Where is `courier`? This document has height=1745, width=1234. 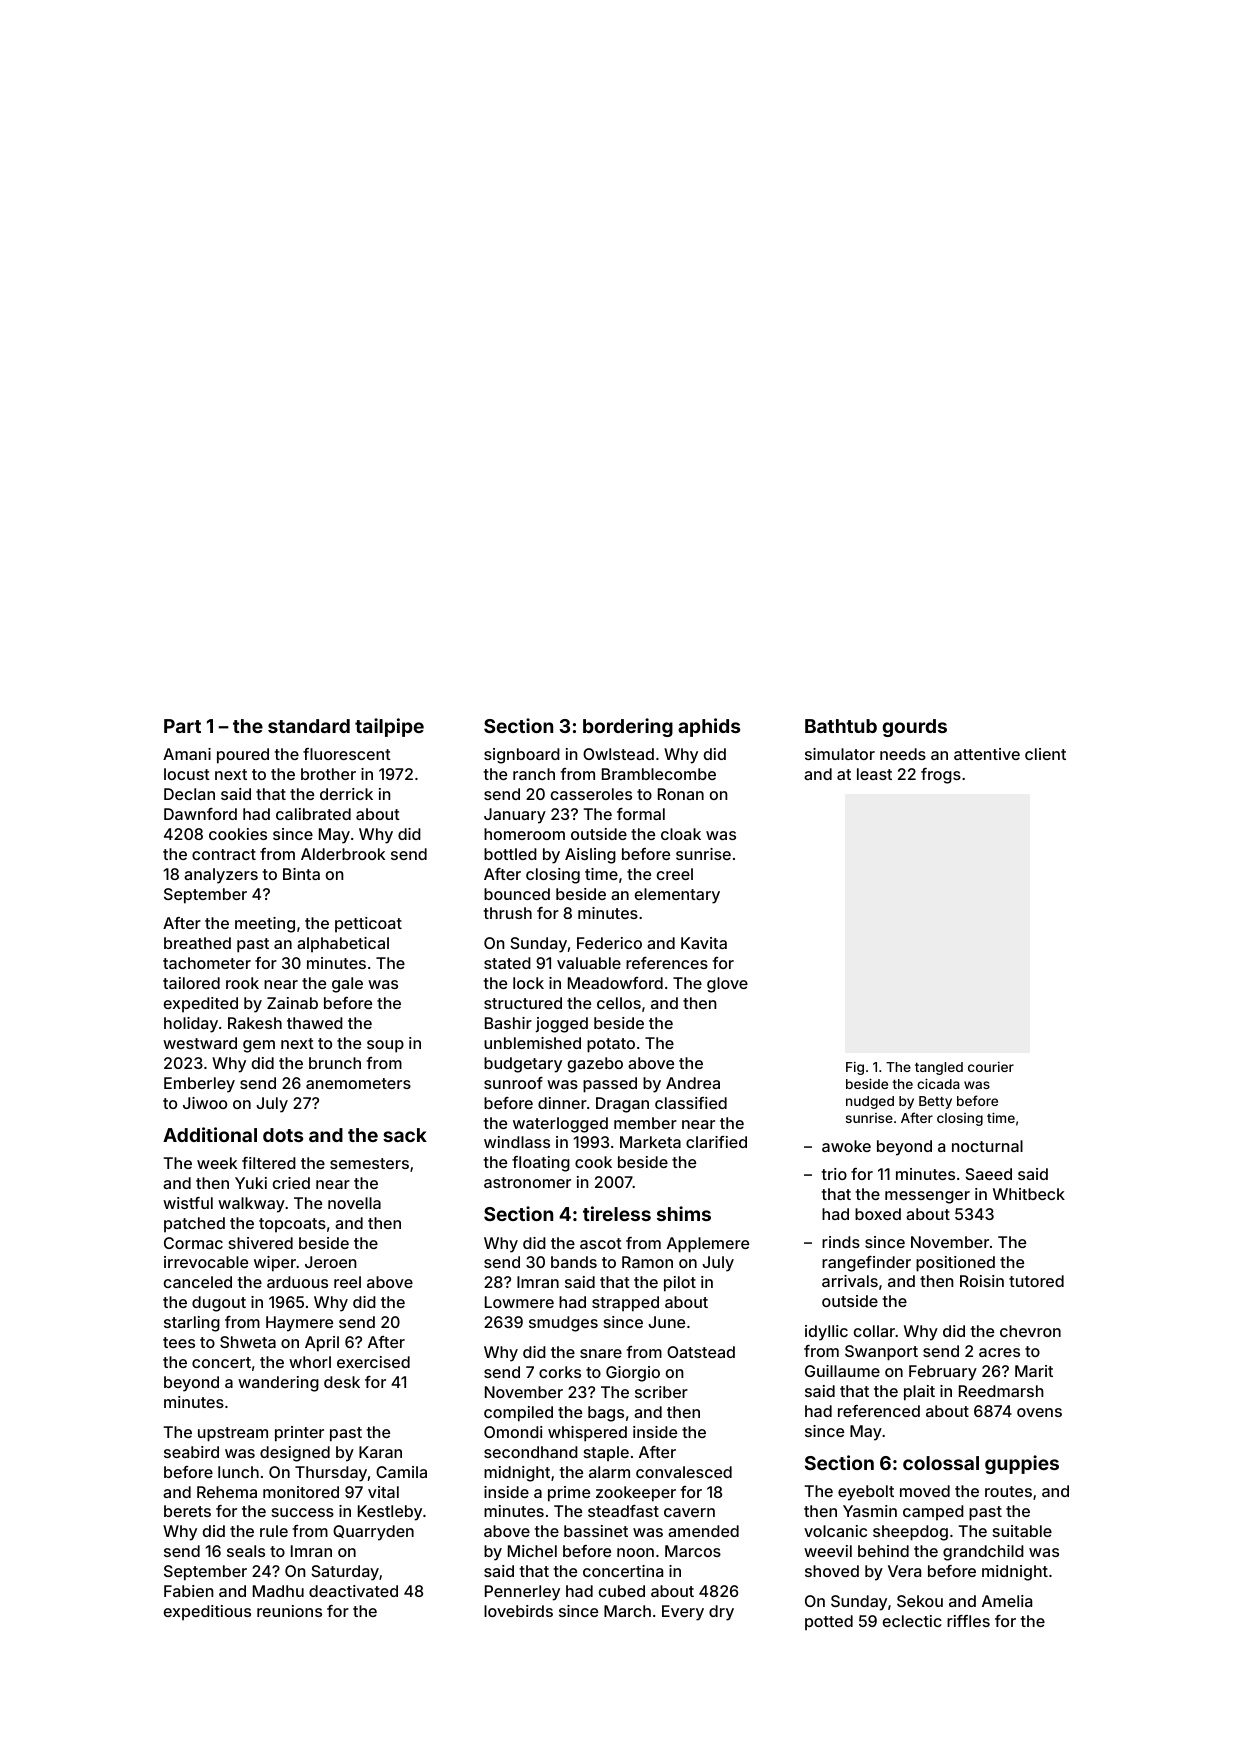
courier is located at coordinates (991, 1067).
